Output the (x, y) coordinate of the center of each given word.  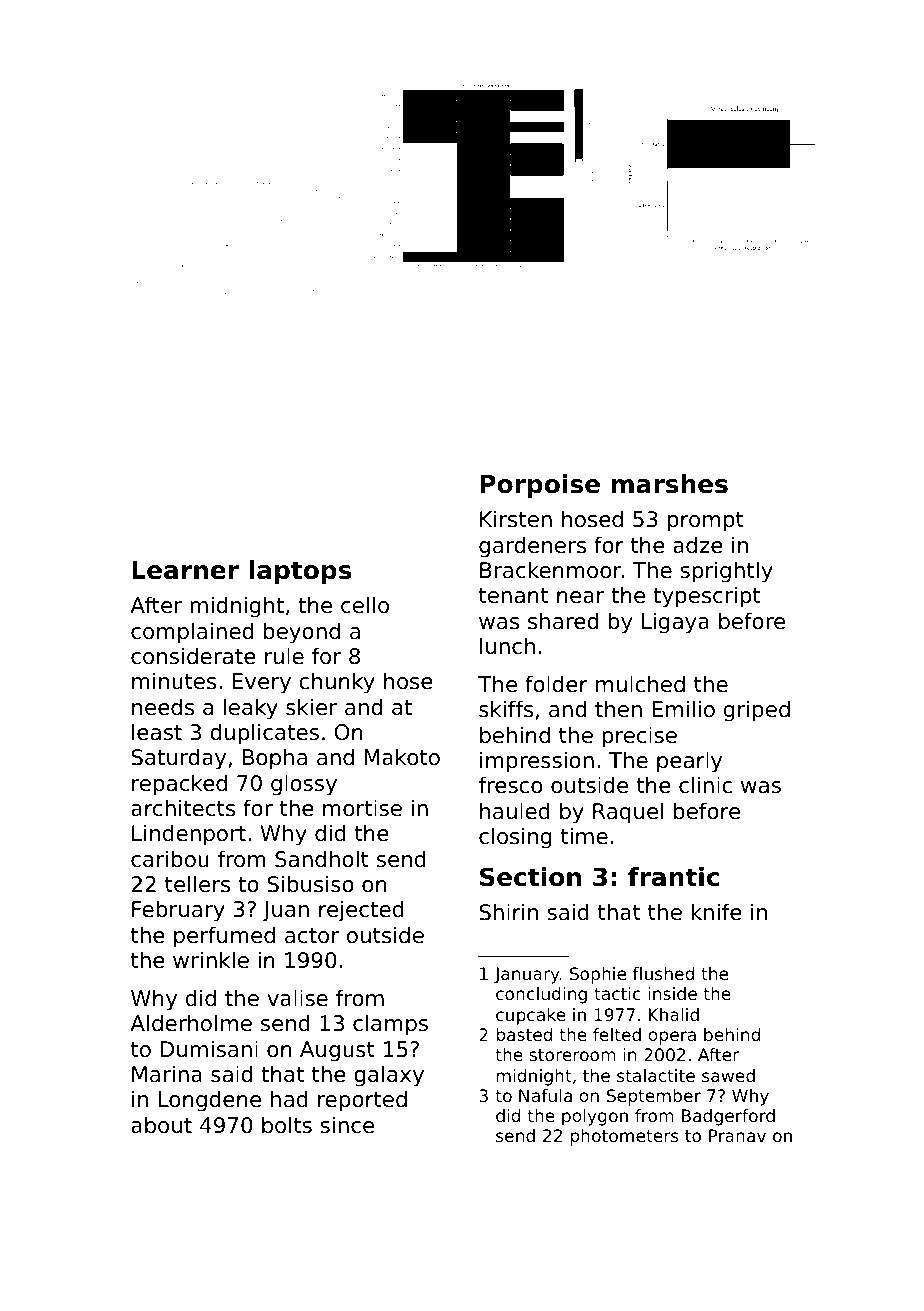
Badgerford (728, 1117)
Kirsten (516, 519)
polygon (595, 1117)
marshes (670, 484)
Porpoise (540, 486)
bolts (287, 1125)
